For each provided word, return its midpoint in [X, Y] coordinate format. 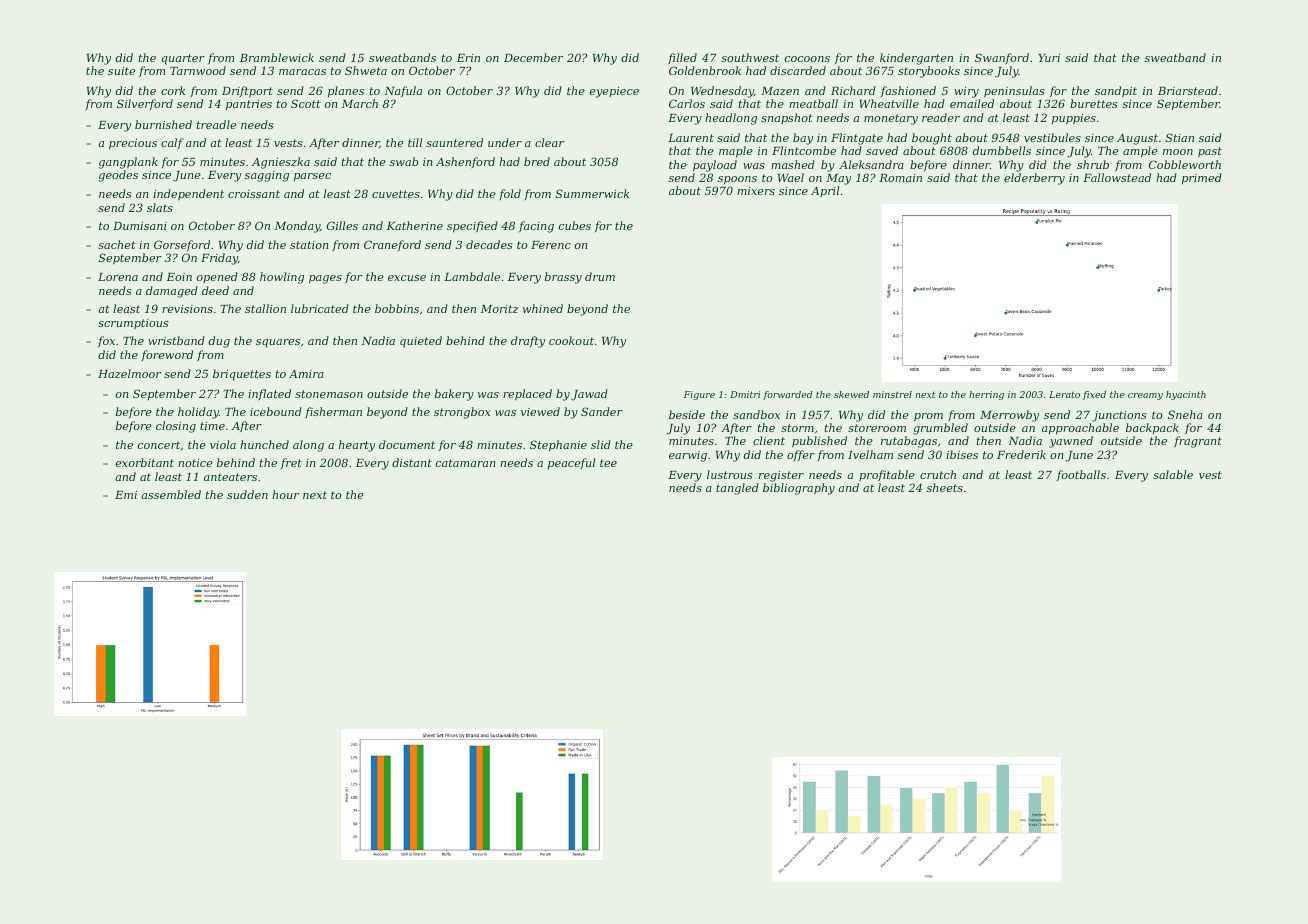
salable [1173, 474]
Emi [126, 495]
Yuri [1049, 58]
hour [285, 494]
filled [682, 58]
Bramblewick [277, 57]
